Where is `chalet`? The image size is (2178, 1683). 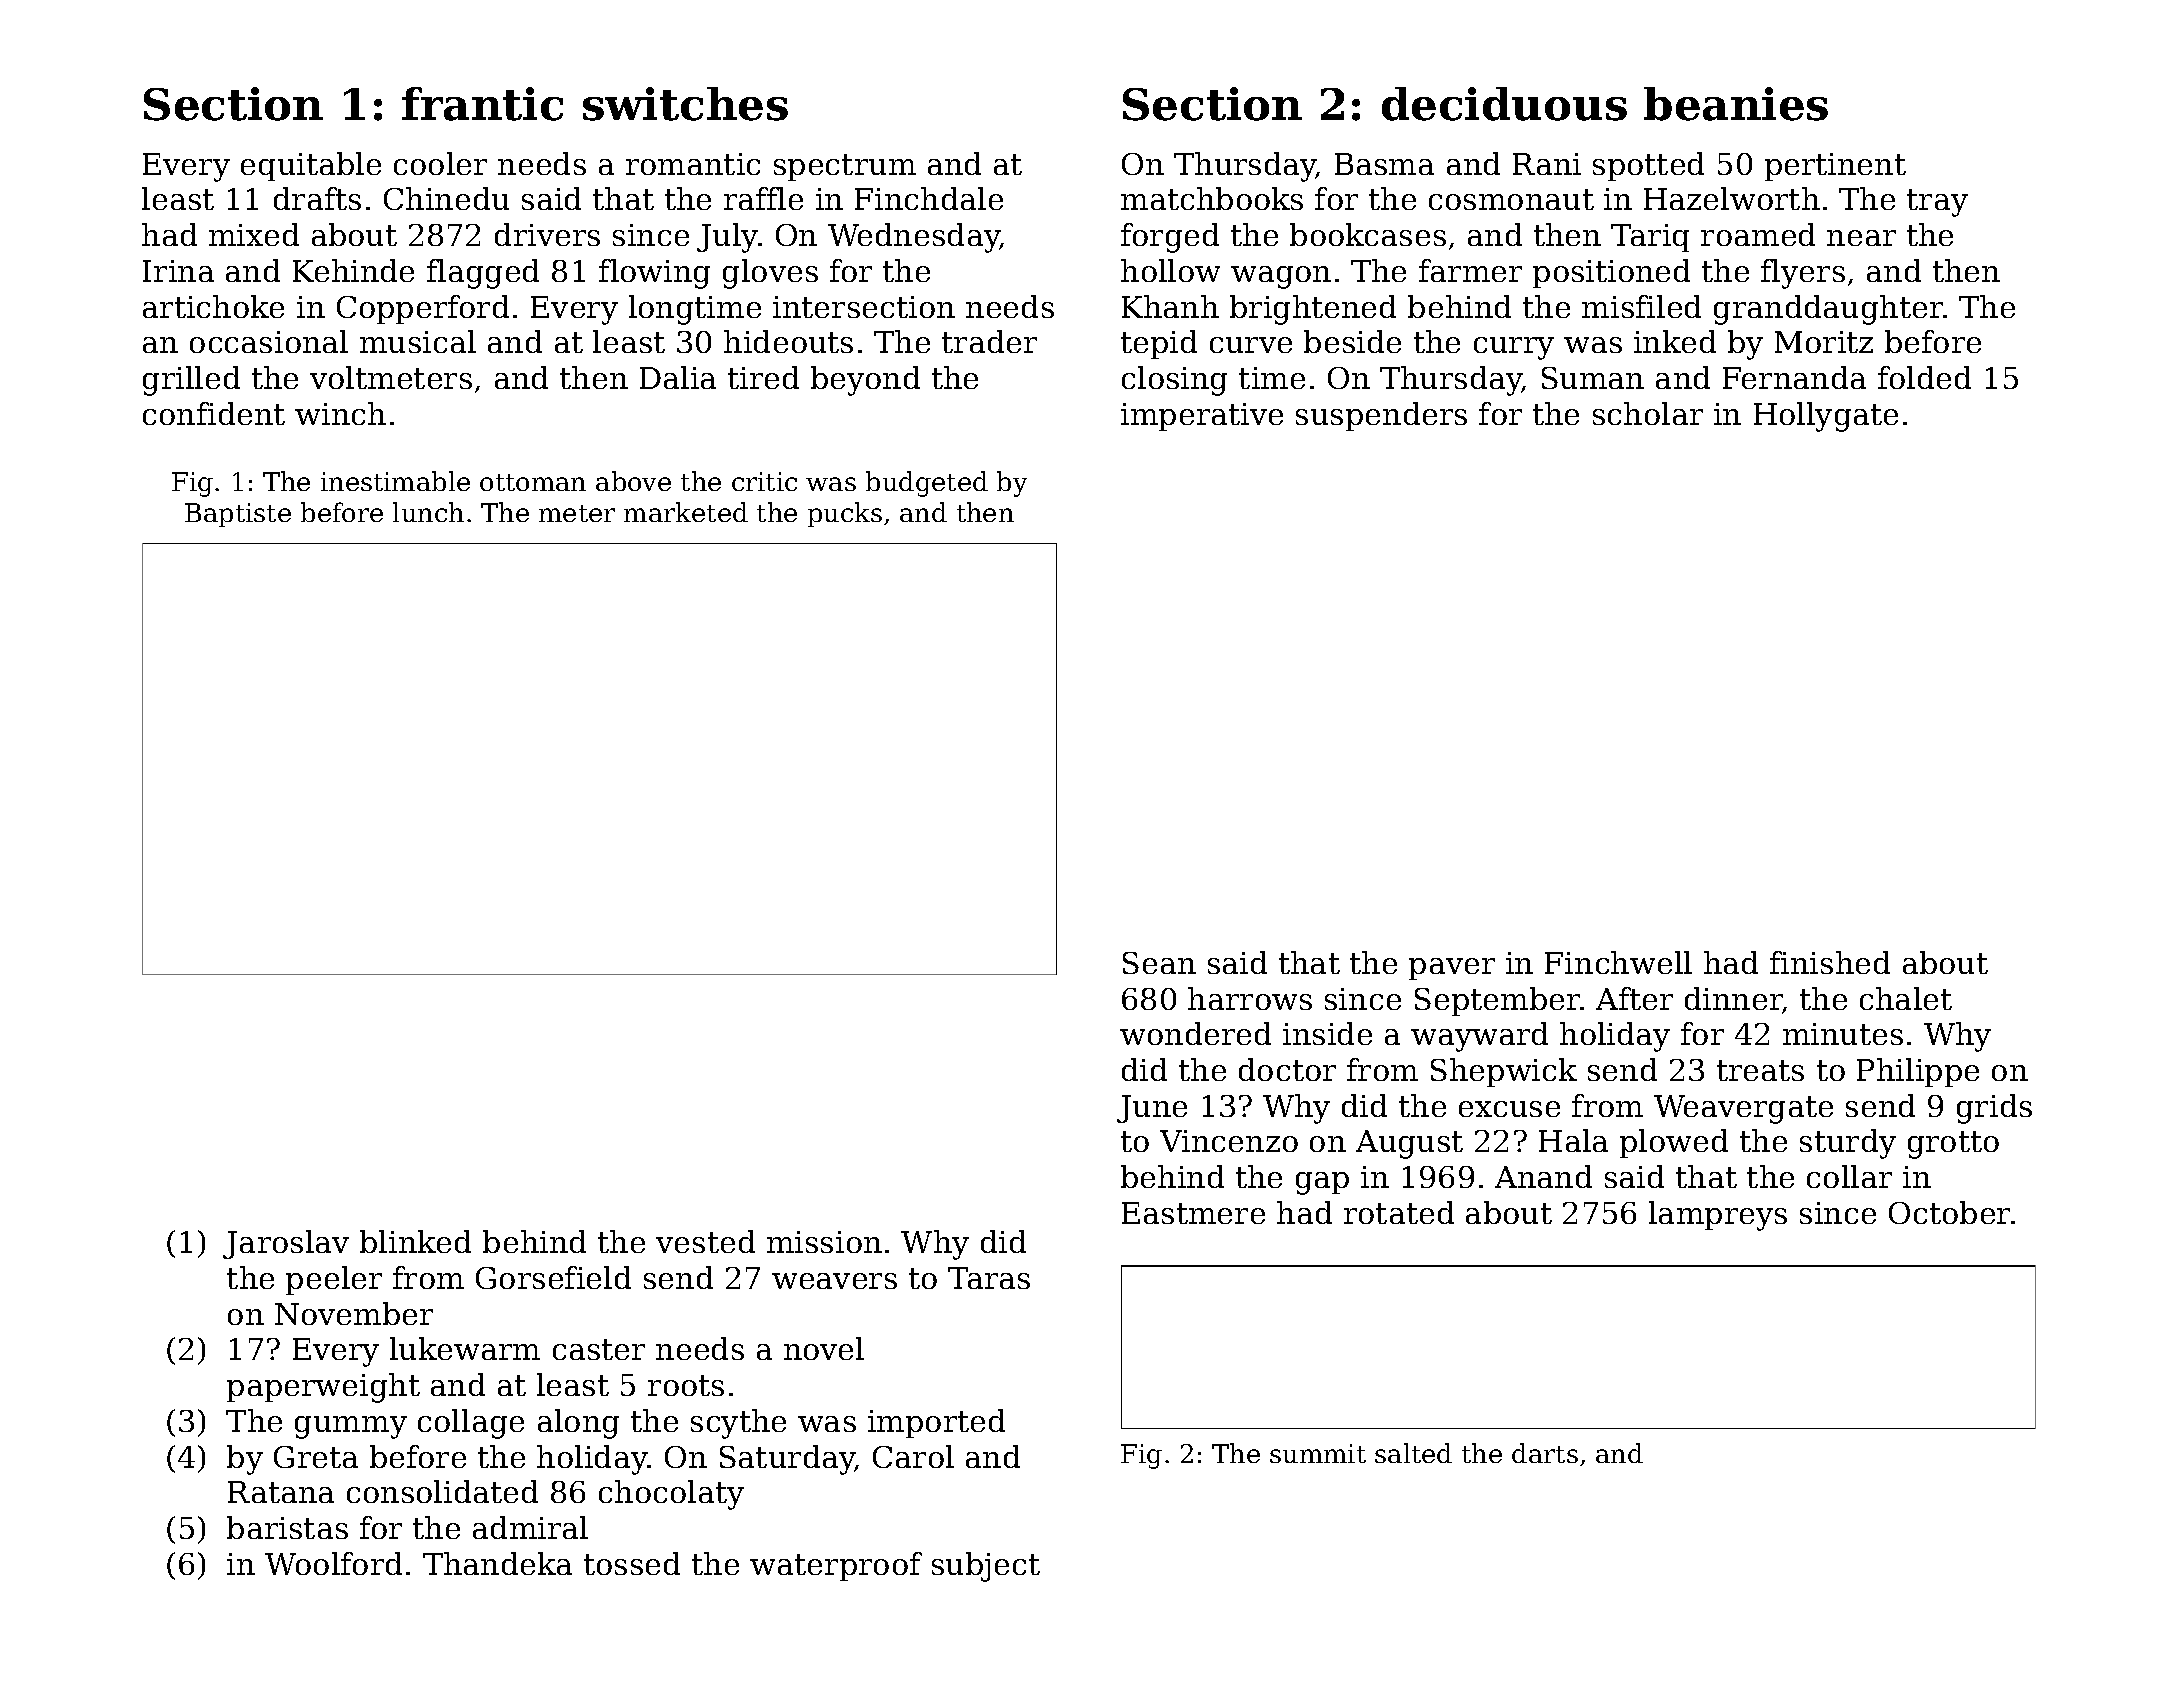 chalet is located at coordinates (1906, 998).
